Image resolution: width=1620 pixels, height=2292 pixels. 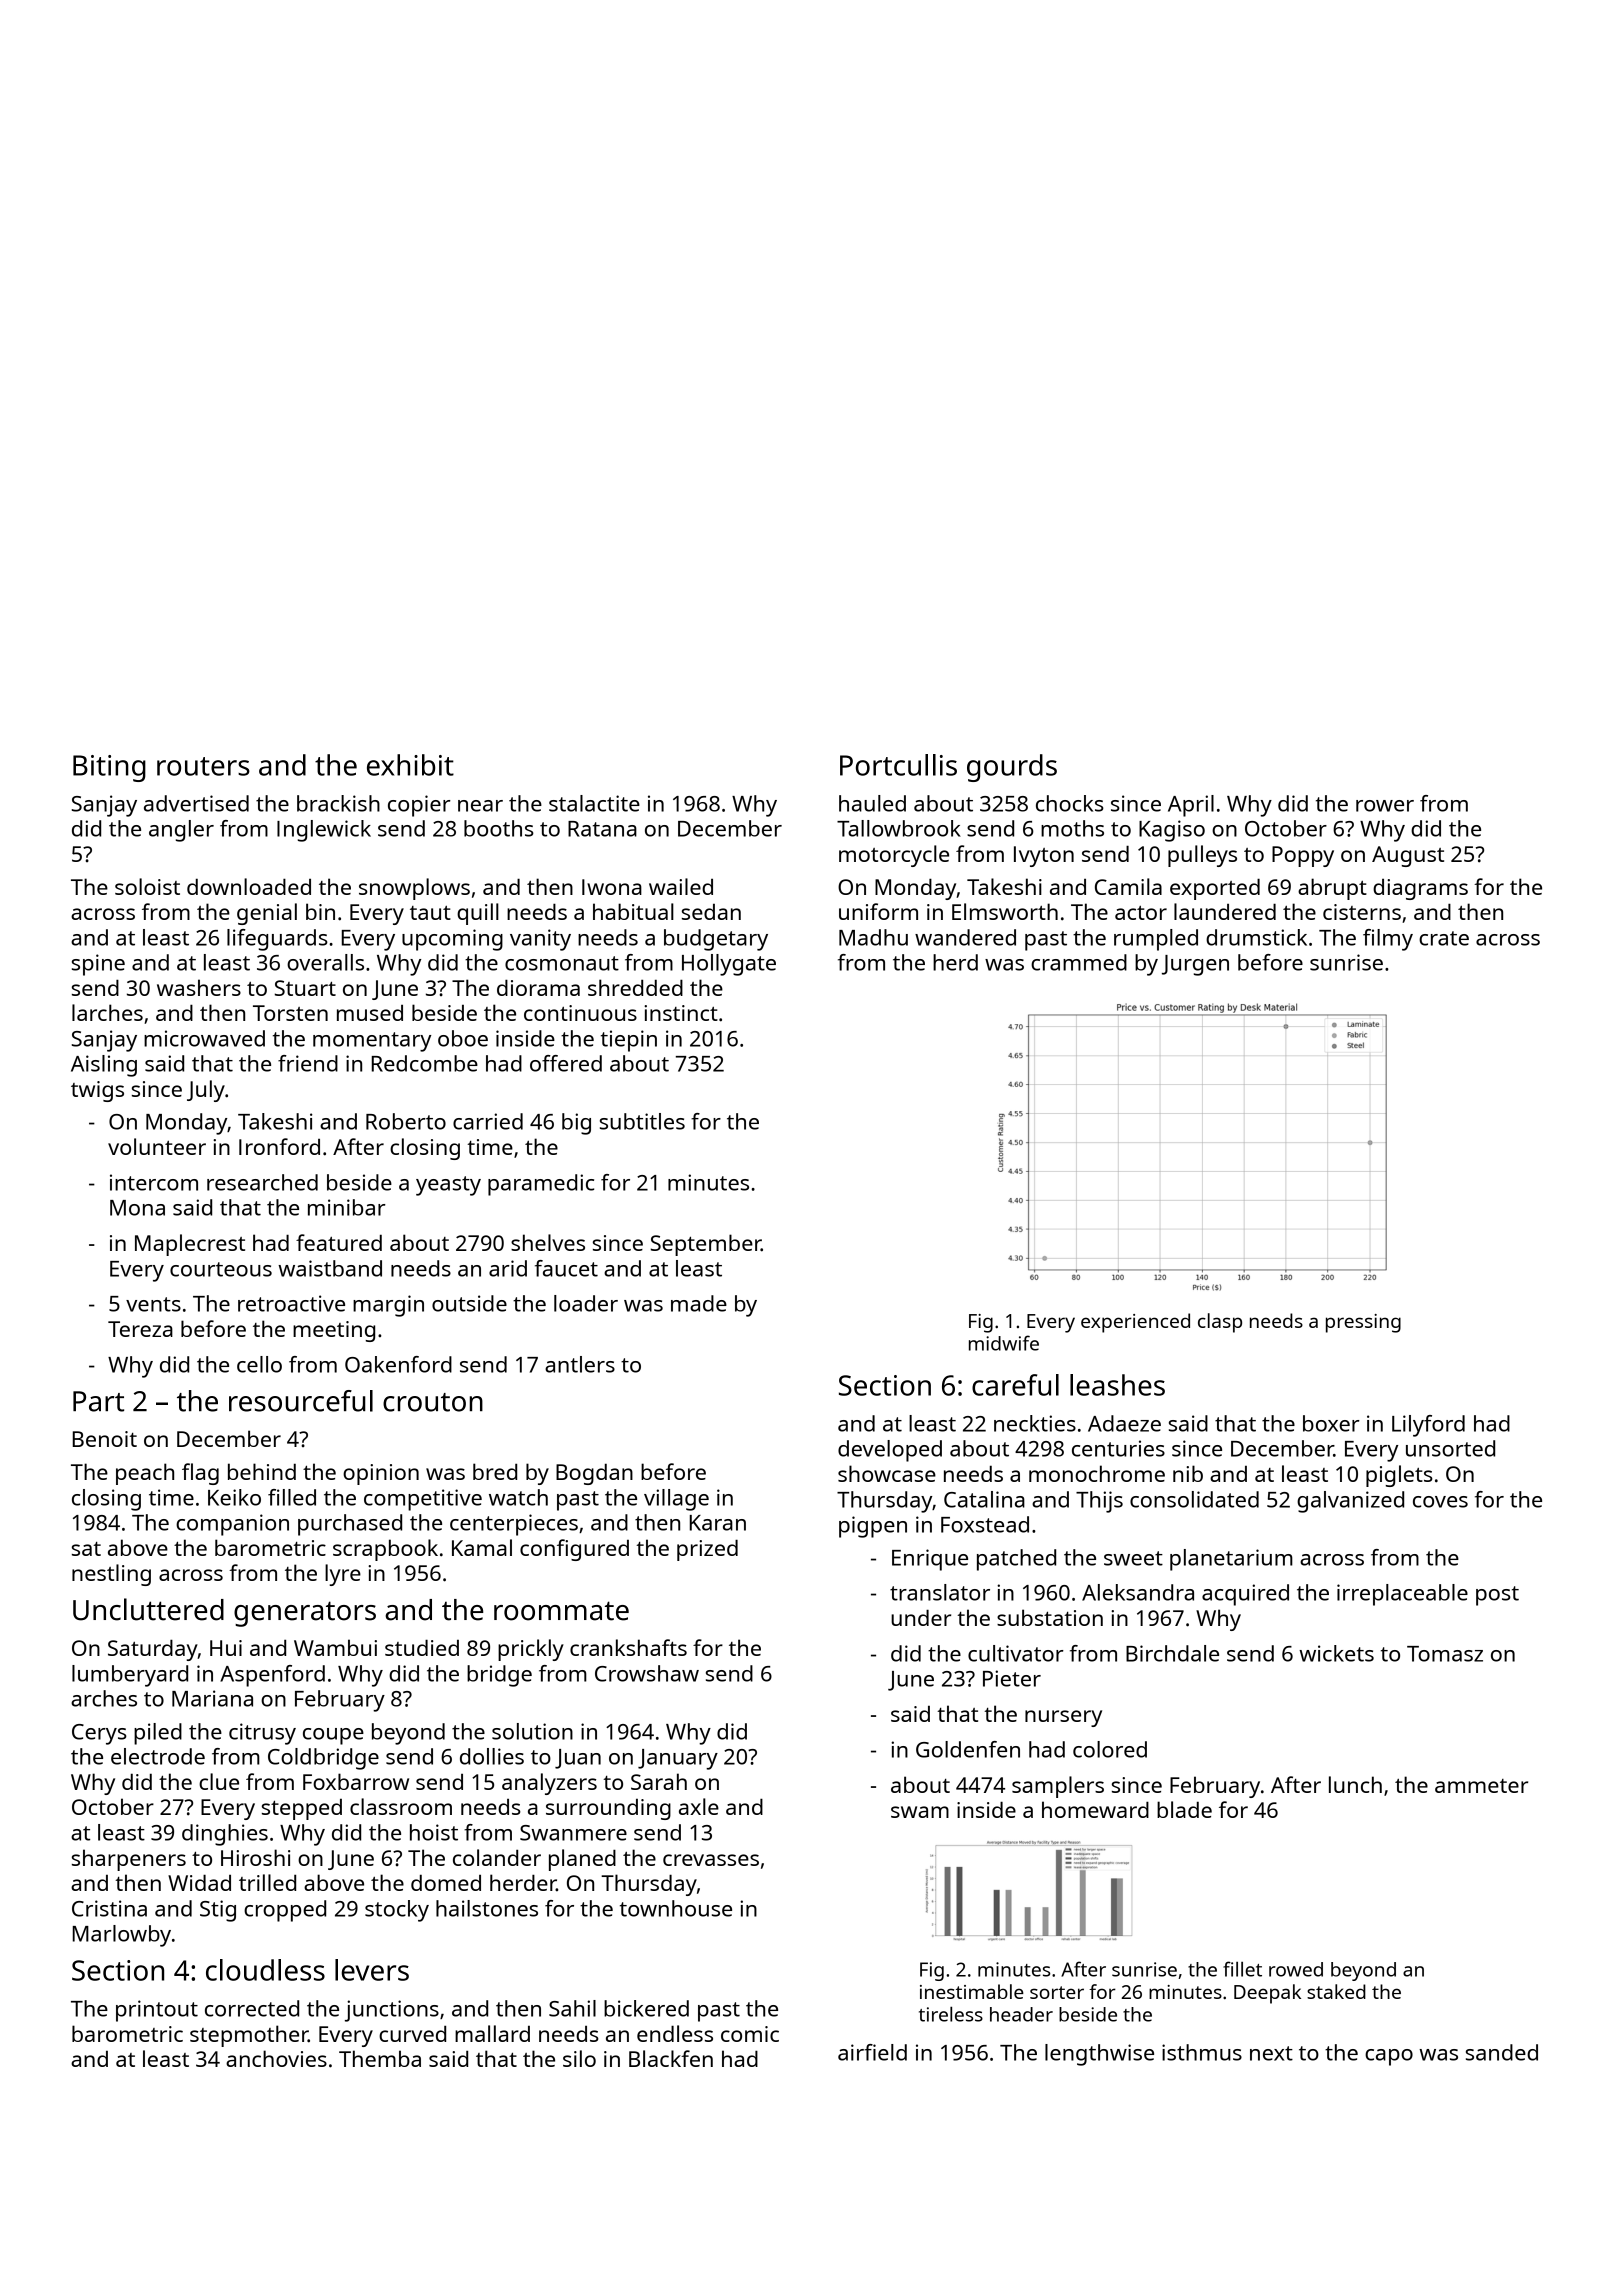 What do you see at coordinates (1035, 1423) in the screenshot?
I see `neckties` at bounding box center [1035, 1423].
